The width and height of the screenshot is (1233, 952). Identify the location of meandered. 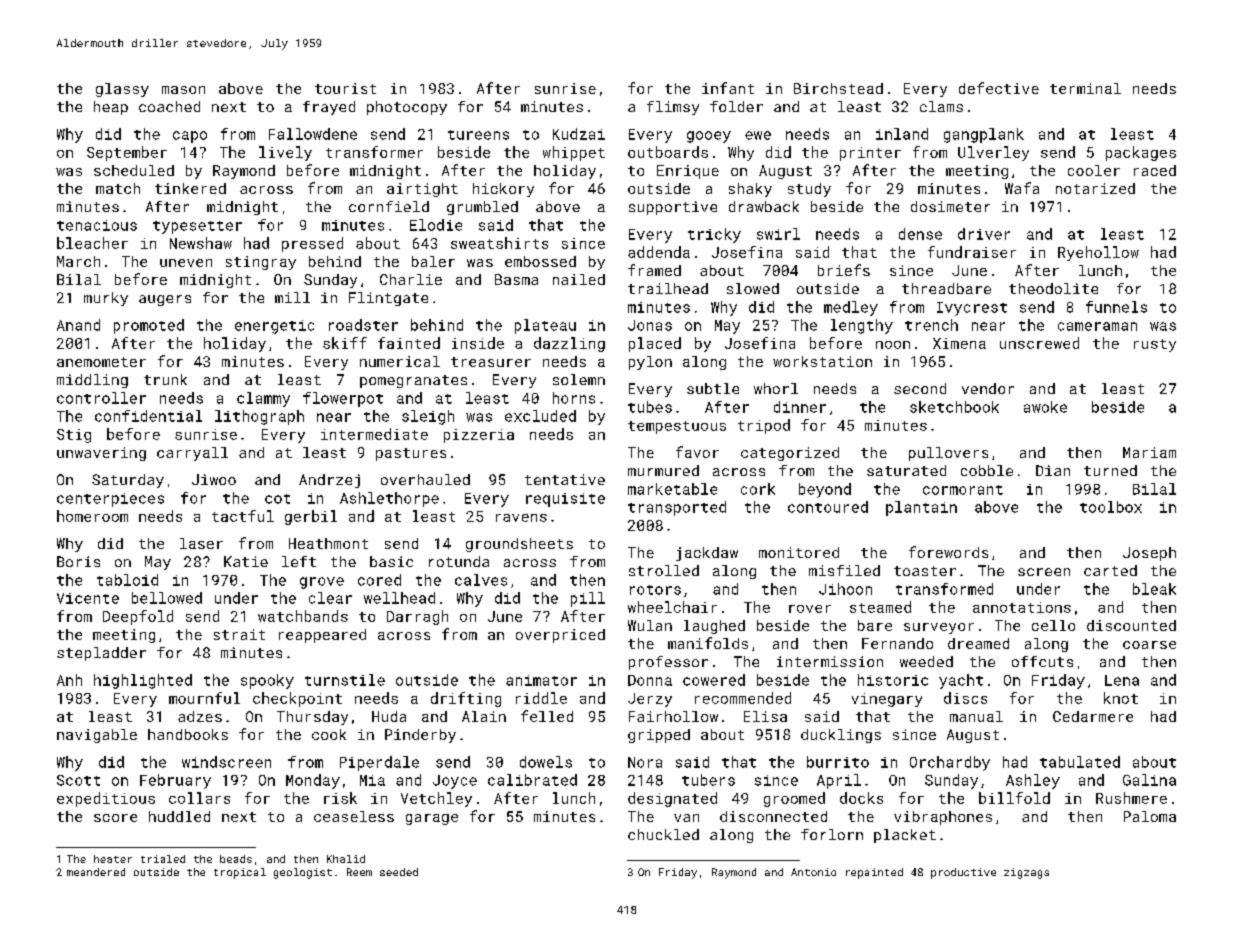
(96, 872).
